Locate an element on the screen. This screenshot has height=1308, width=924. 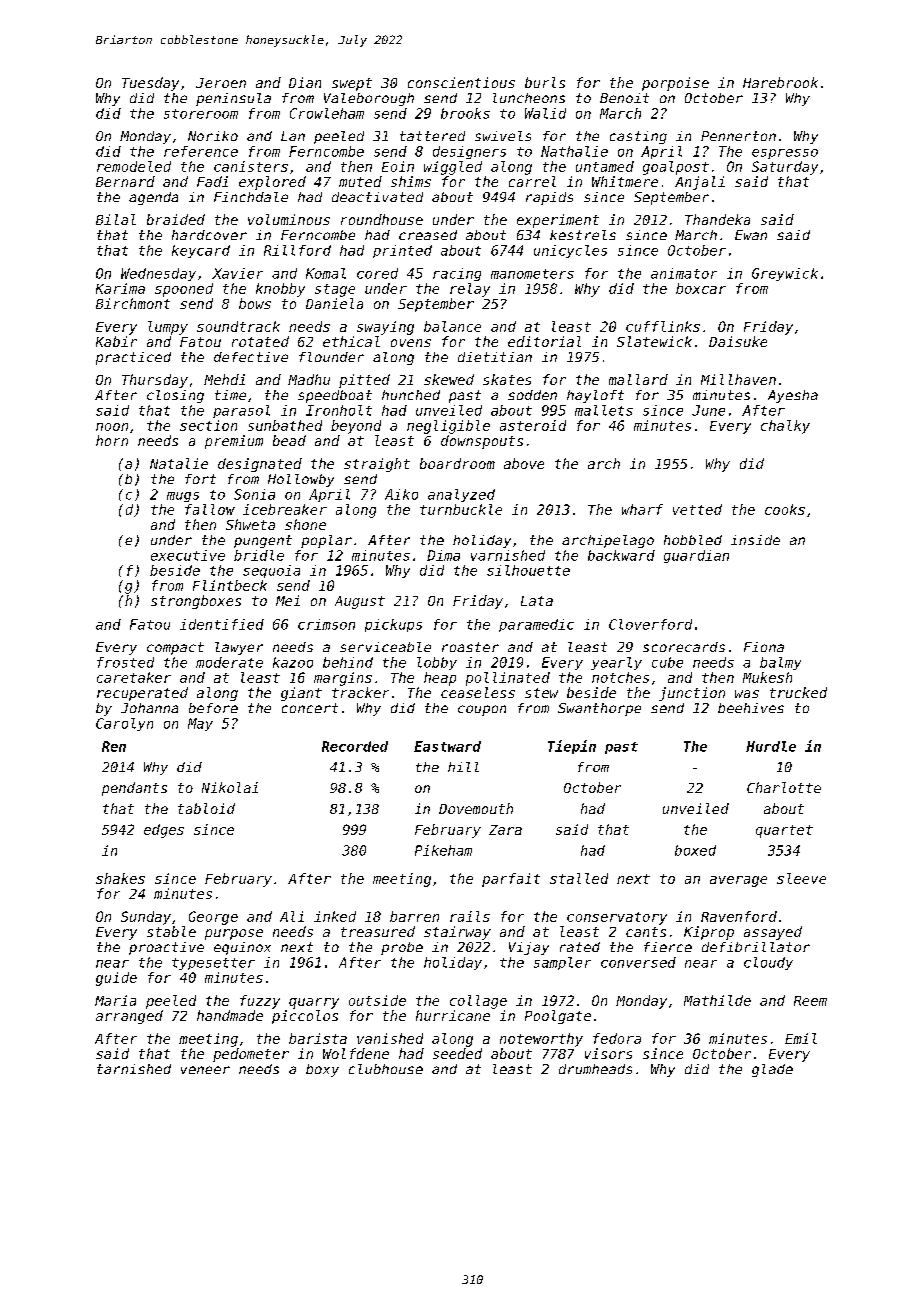
Jeroen is located at coordinates (221, 83).
